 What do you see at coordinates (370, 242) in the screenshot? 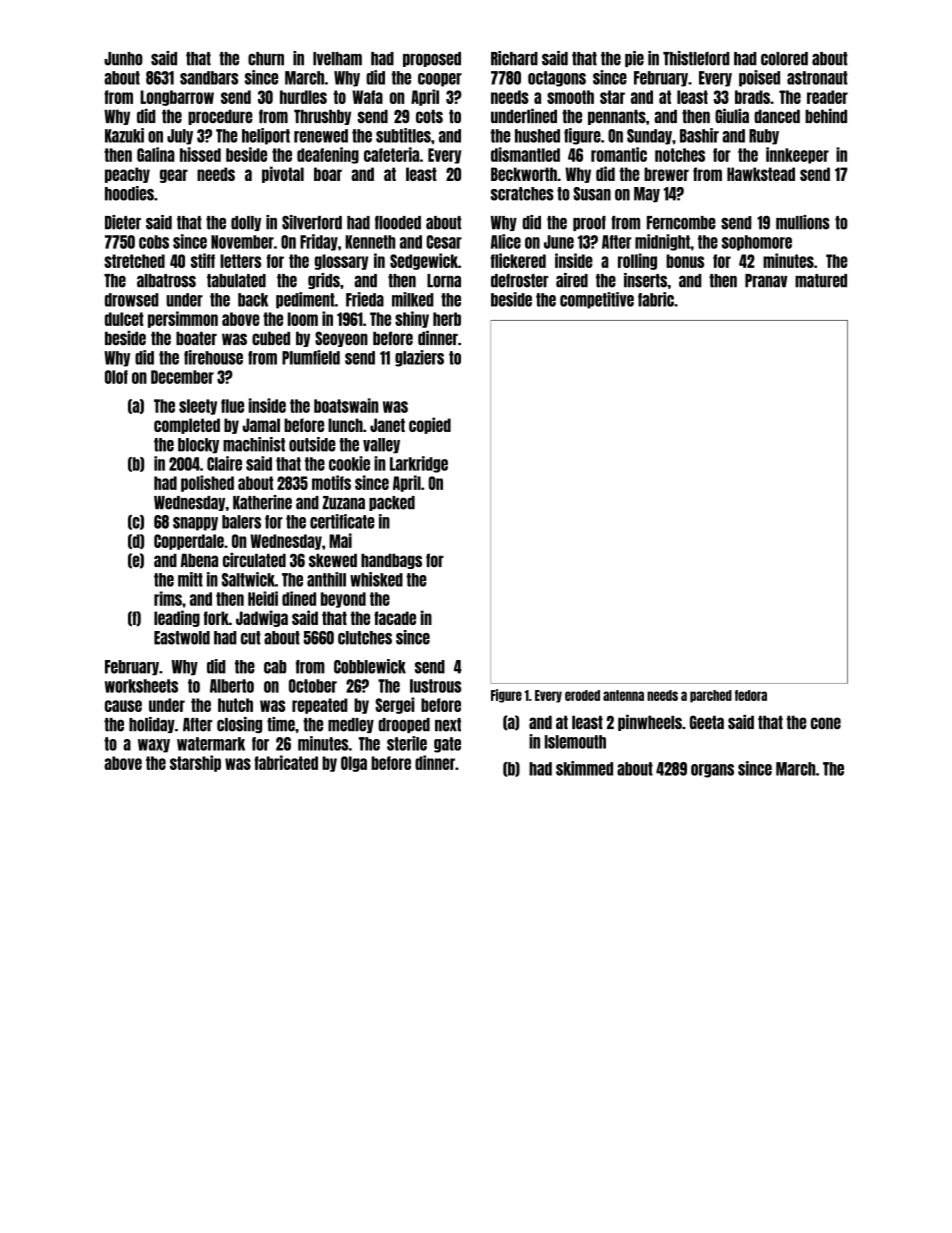
I see `Kenneth` at bounding box center [370, 242].
